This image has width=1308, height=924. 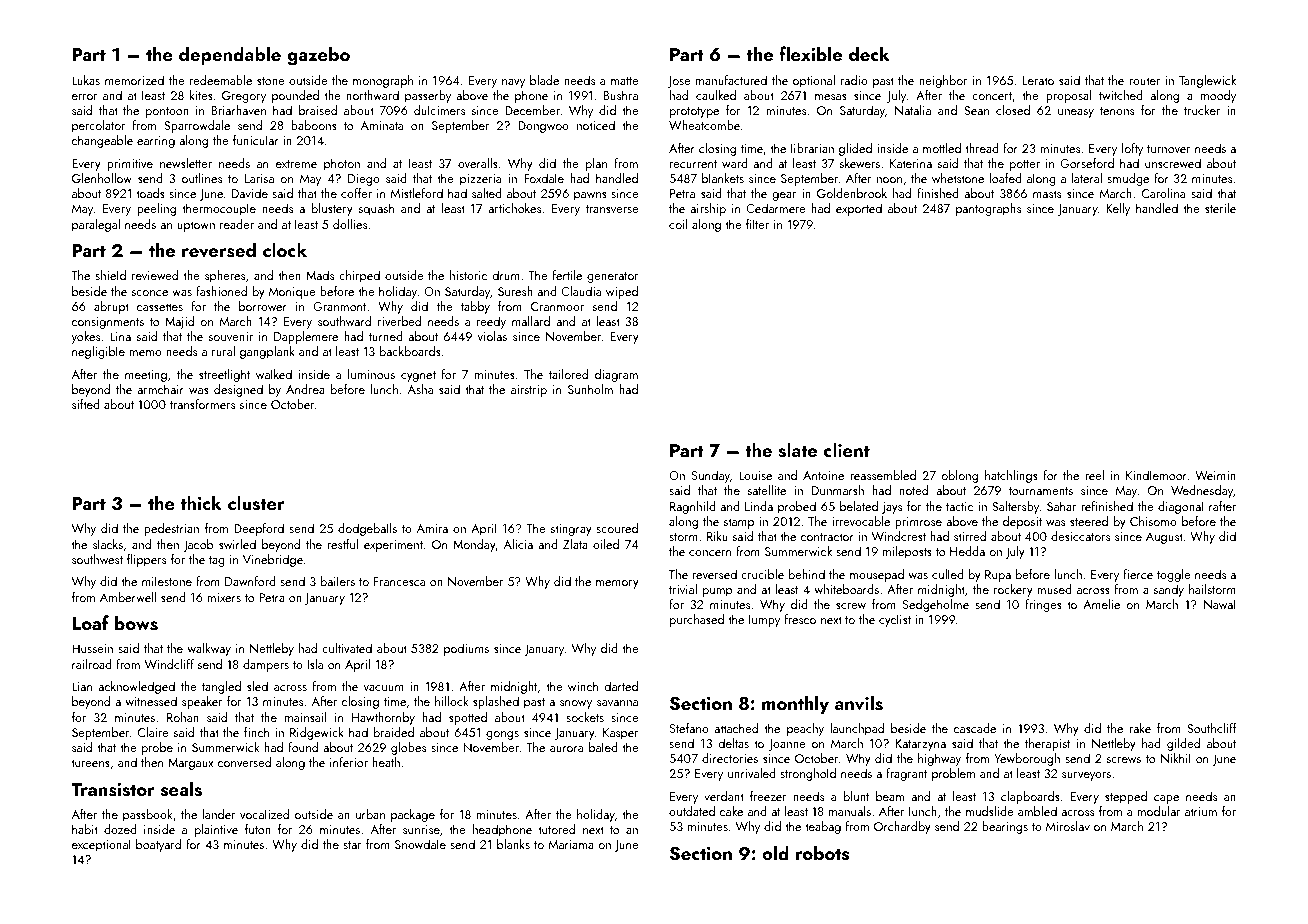 I want to click on habit, so click(x=85, y=829).
